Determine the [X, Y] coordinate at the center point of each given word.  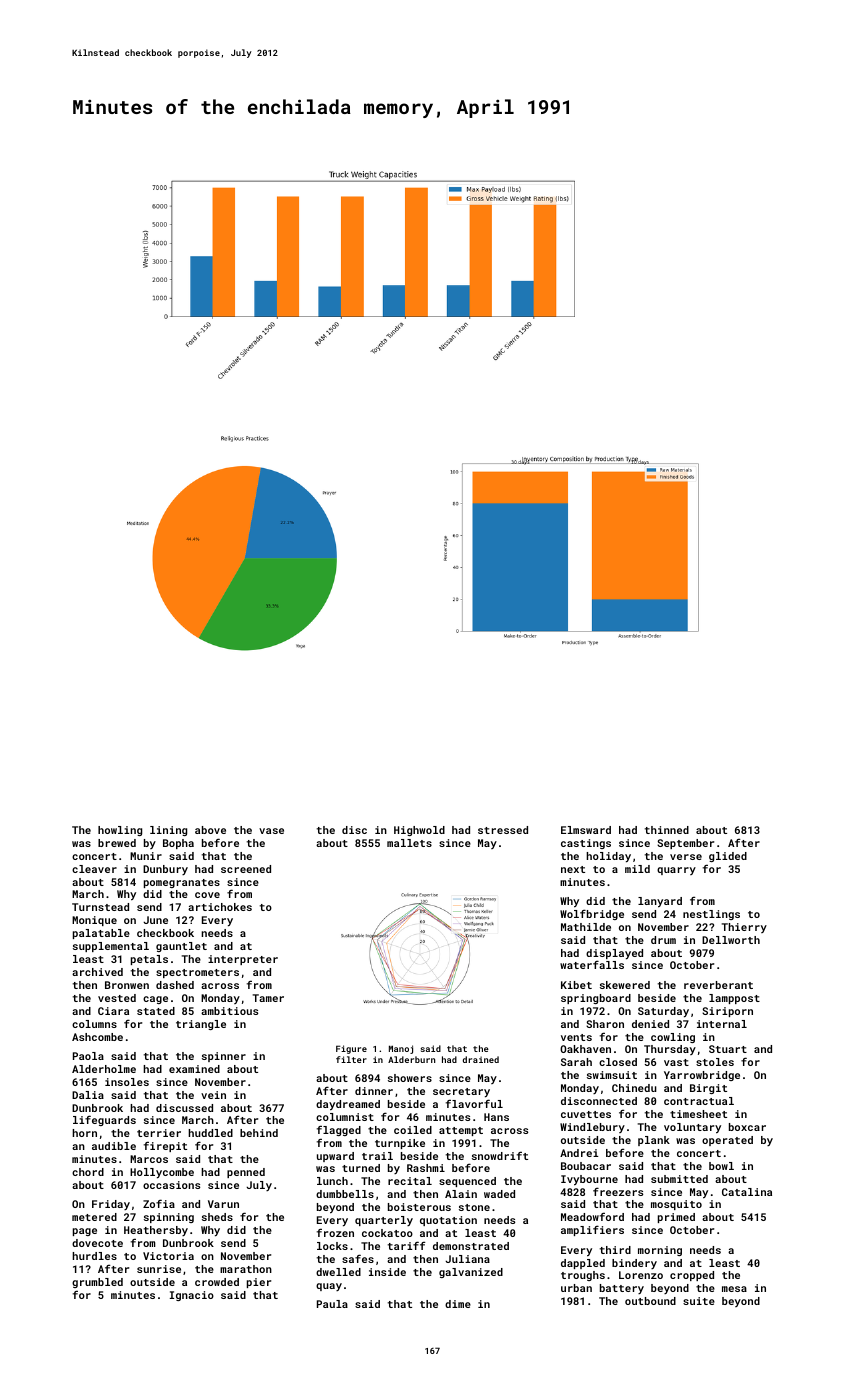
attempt [461, 1131]
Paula [332, 1304]
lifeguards [104, 1120]
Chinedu [634, 1088]
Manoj [401, 1049]
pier [259, 1283]
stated [156, 1011]
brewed [117, 843]
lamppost [734, 999]
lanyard [660, 902]
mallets [409, 843]
